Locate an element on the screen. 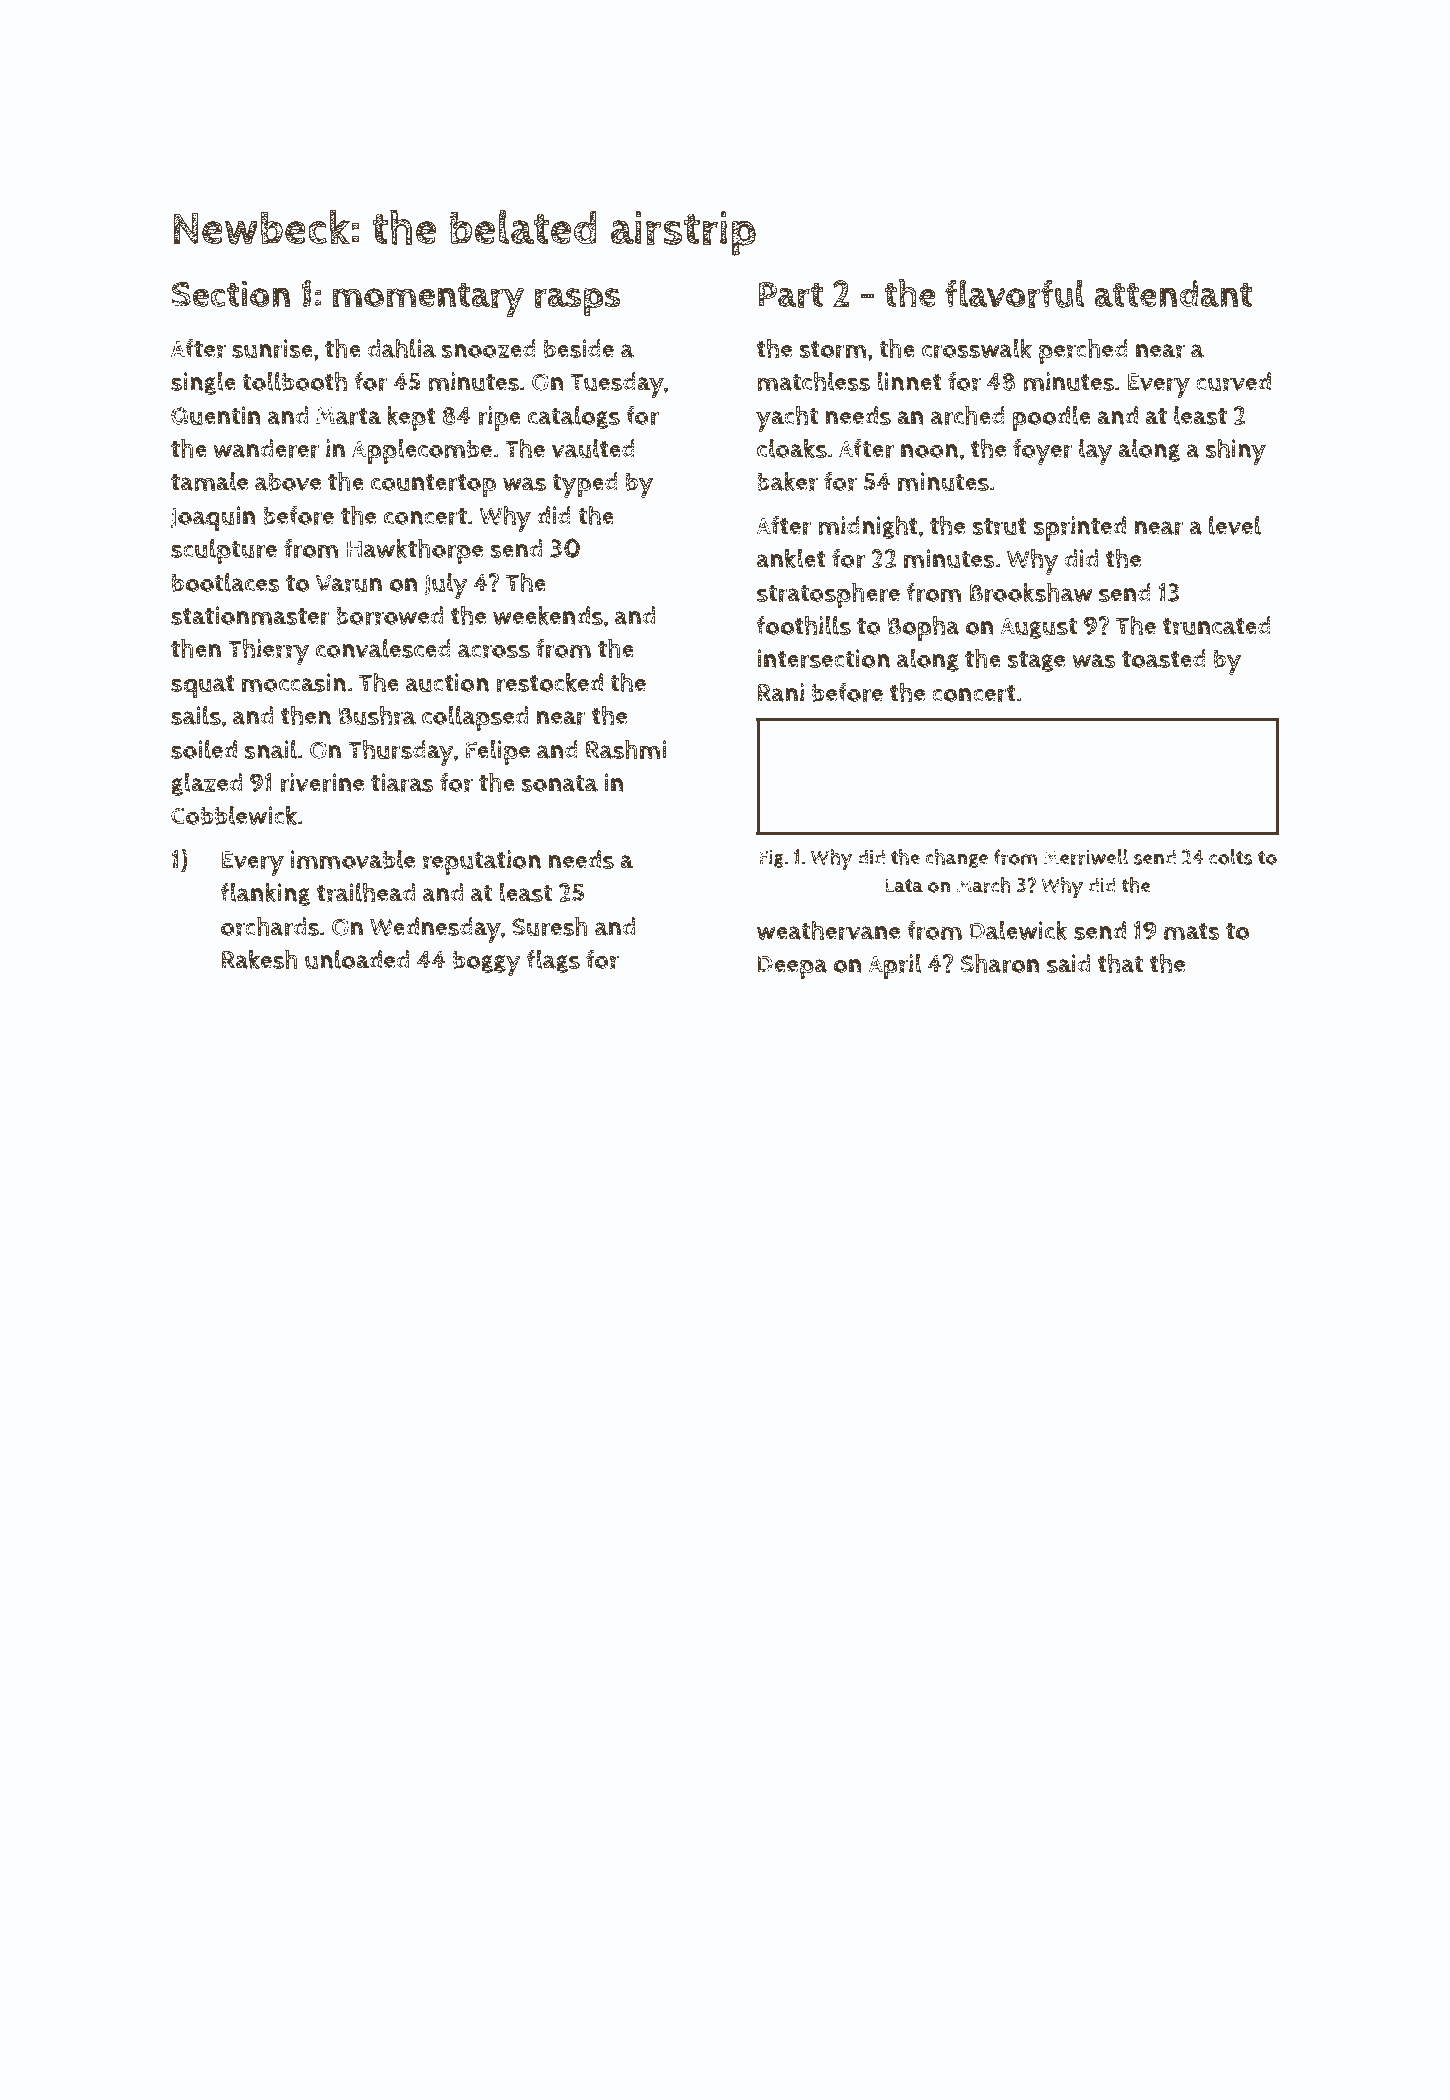 The image size is (1450, 2100). unloaded is located at coordinates (357, 959).
